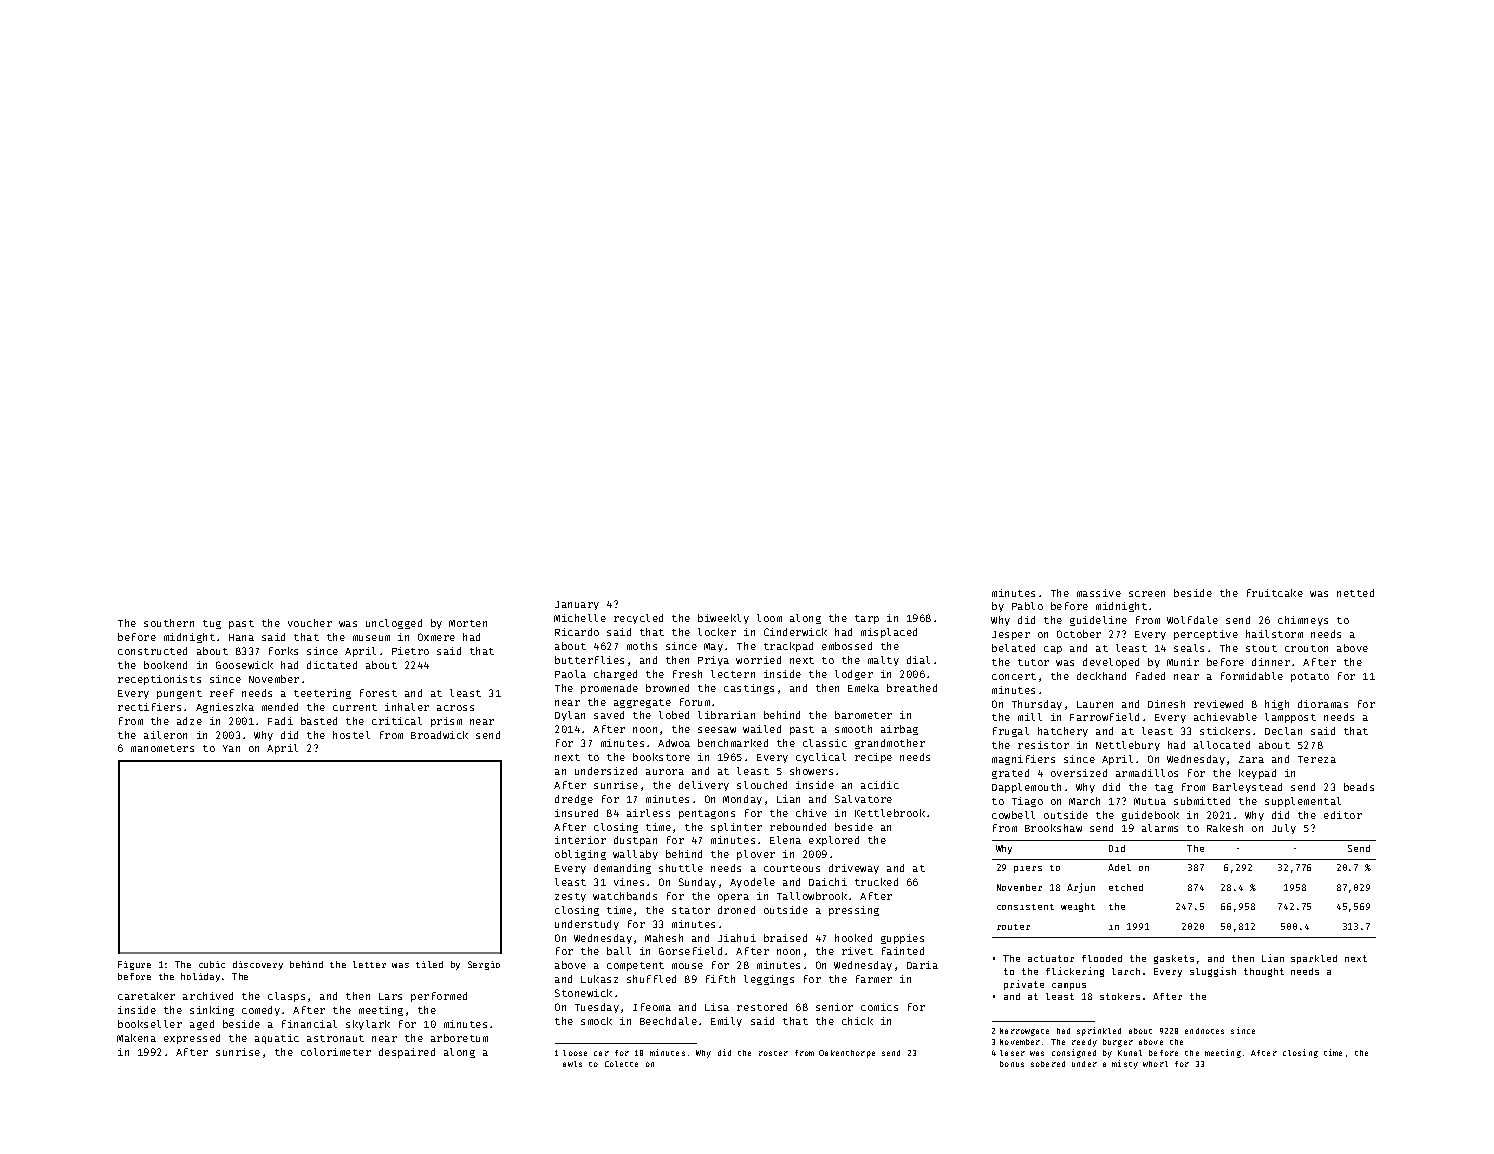 The height and width of the page is (1154, 1494). I want to click on interior, so click(580, 840).
